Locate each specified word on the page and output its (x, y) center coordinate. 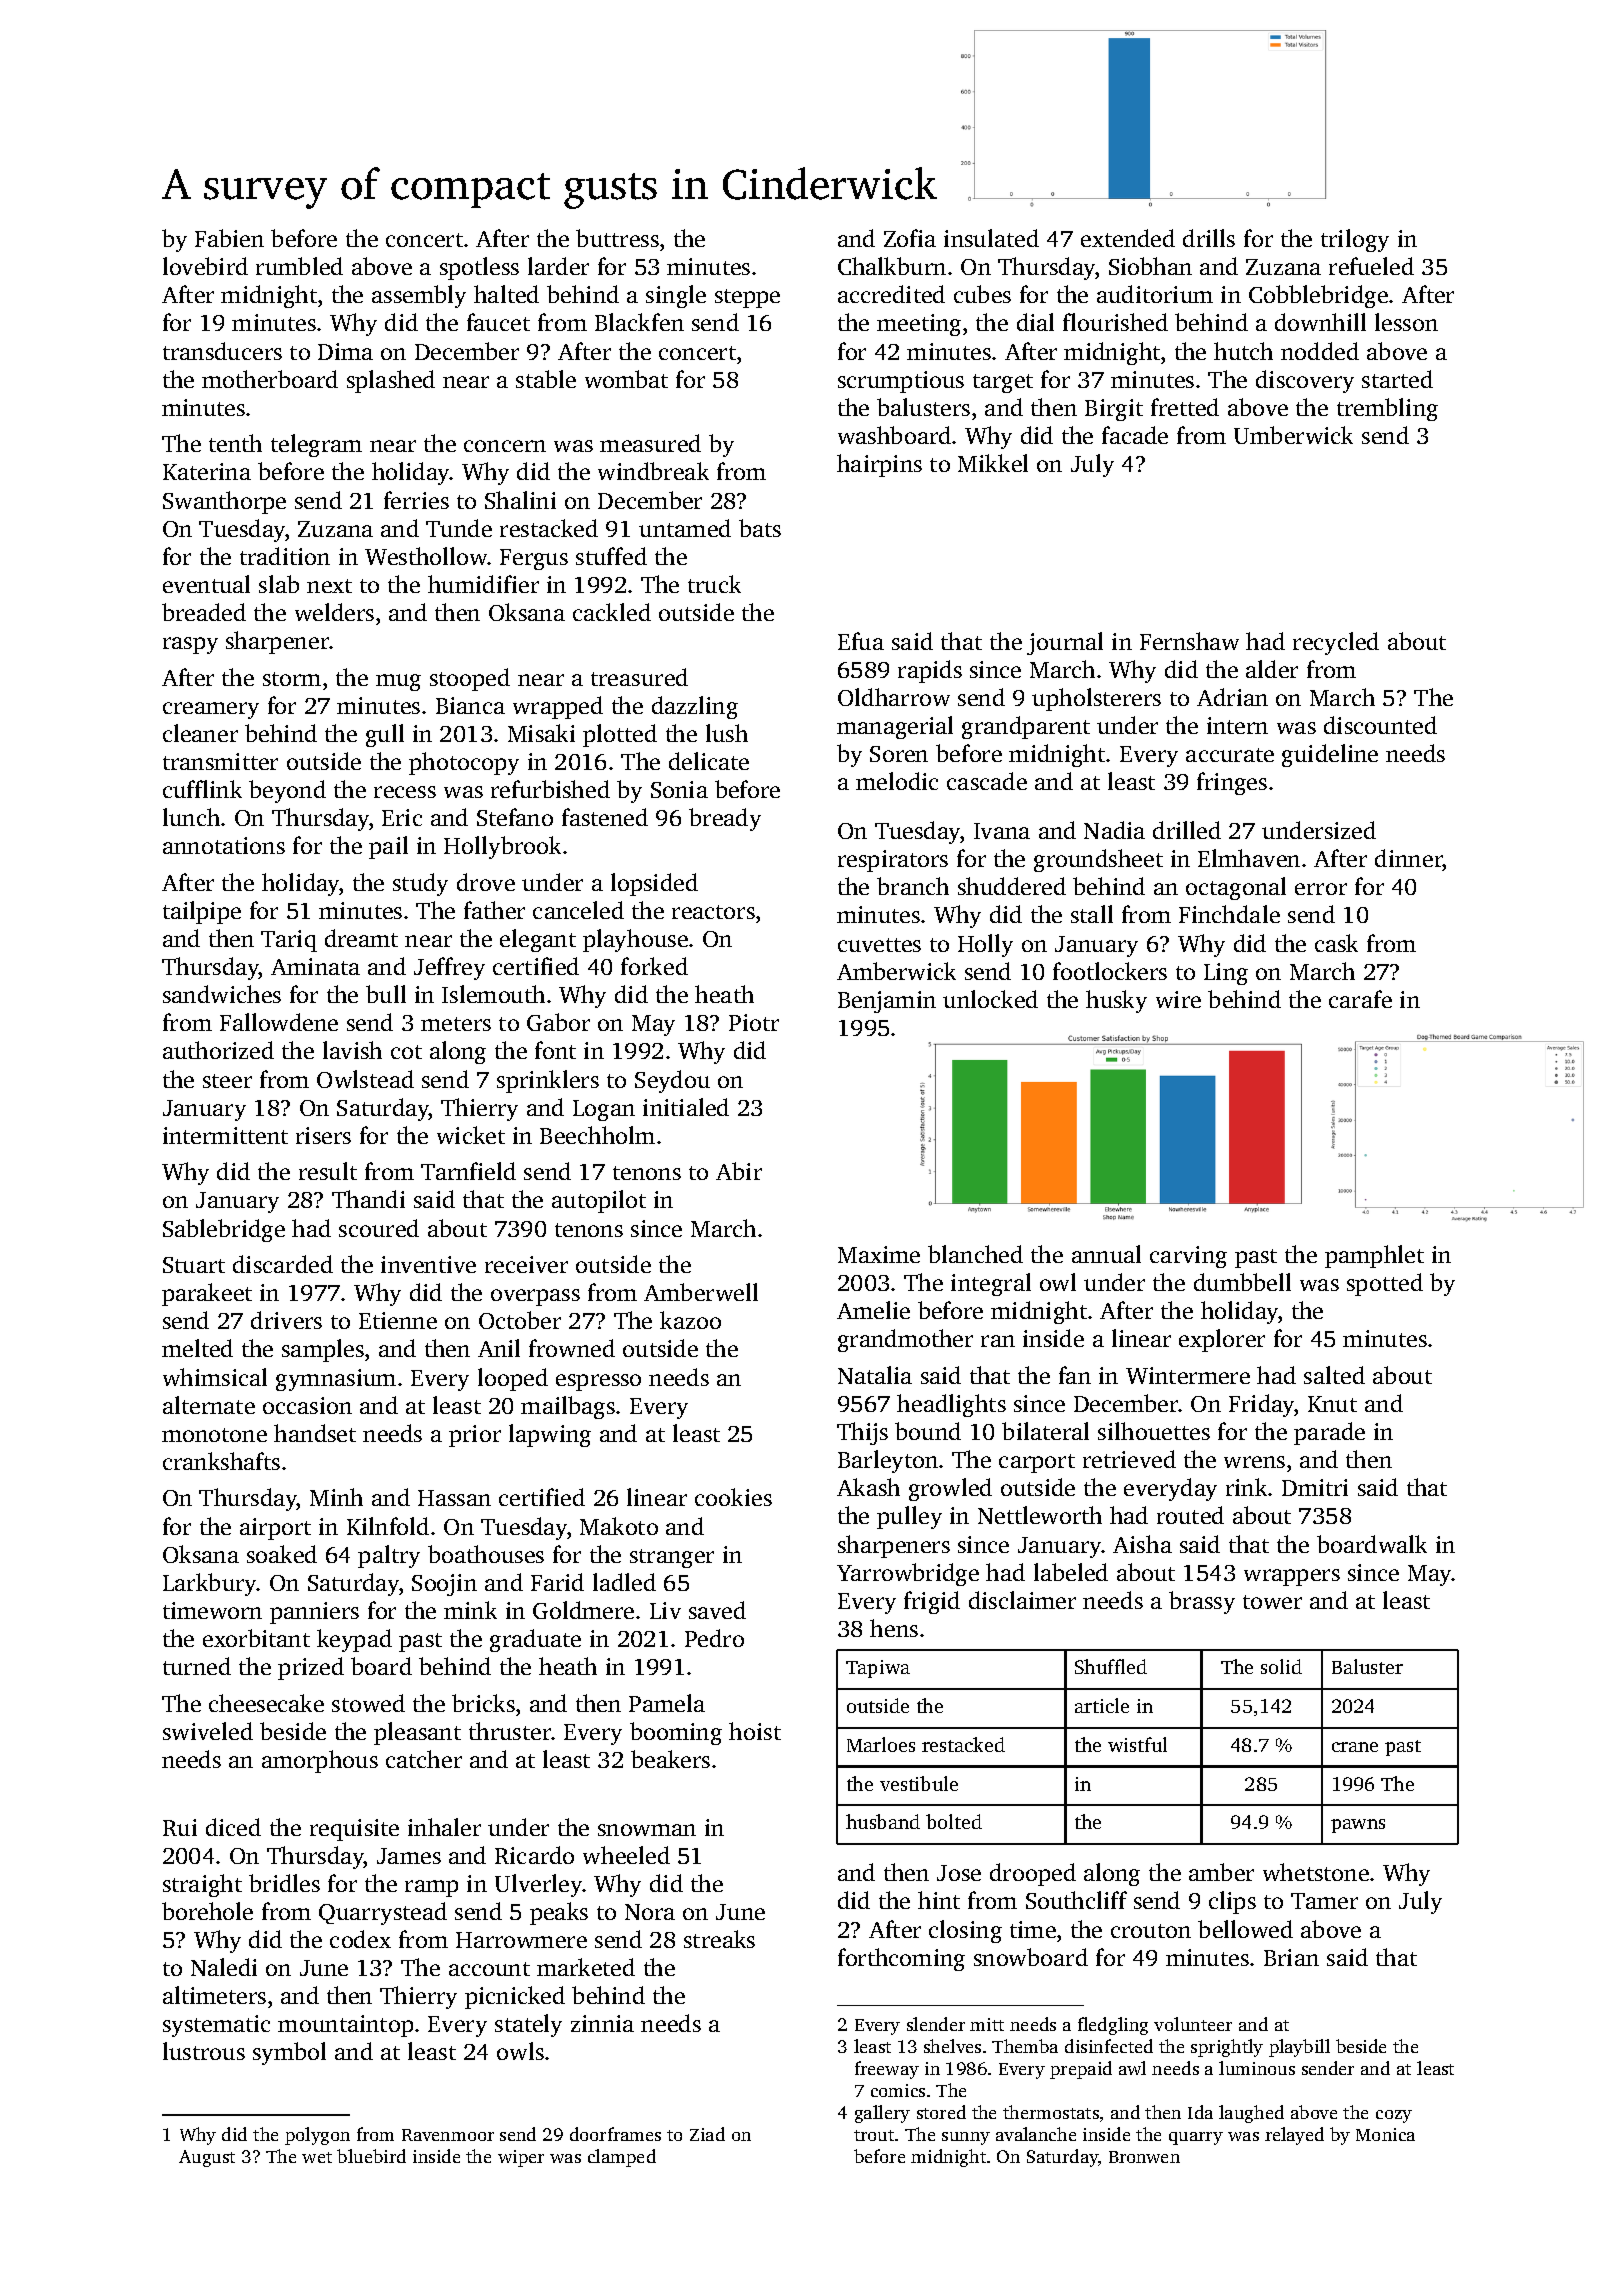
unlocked (990, 999)
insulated (991, 238)
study (420, 884)
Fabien (229, 238)
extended (1128, 238)
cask (1336, 943)
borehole (207, 1911)
